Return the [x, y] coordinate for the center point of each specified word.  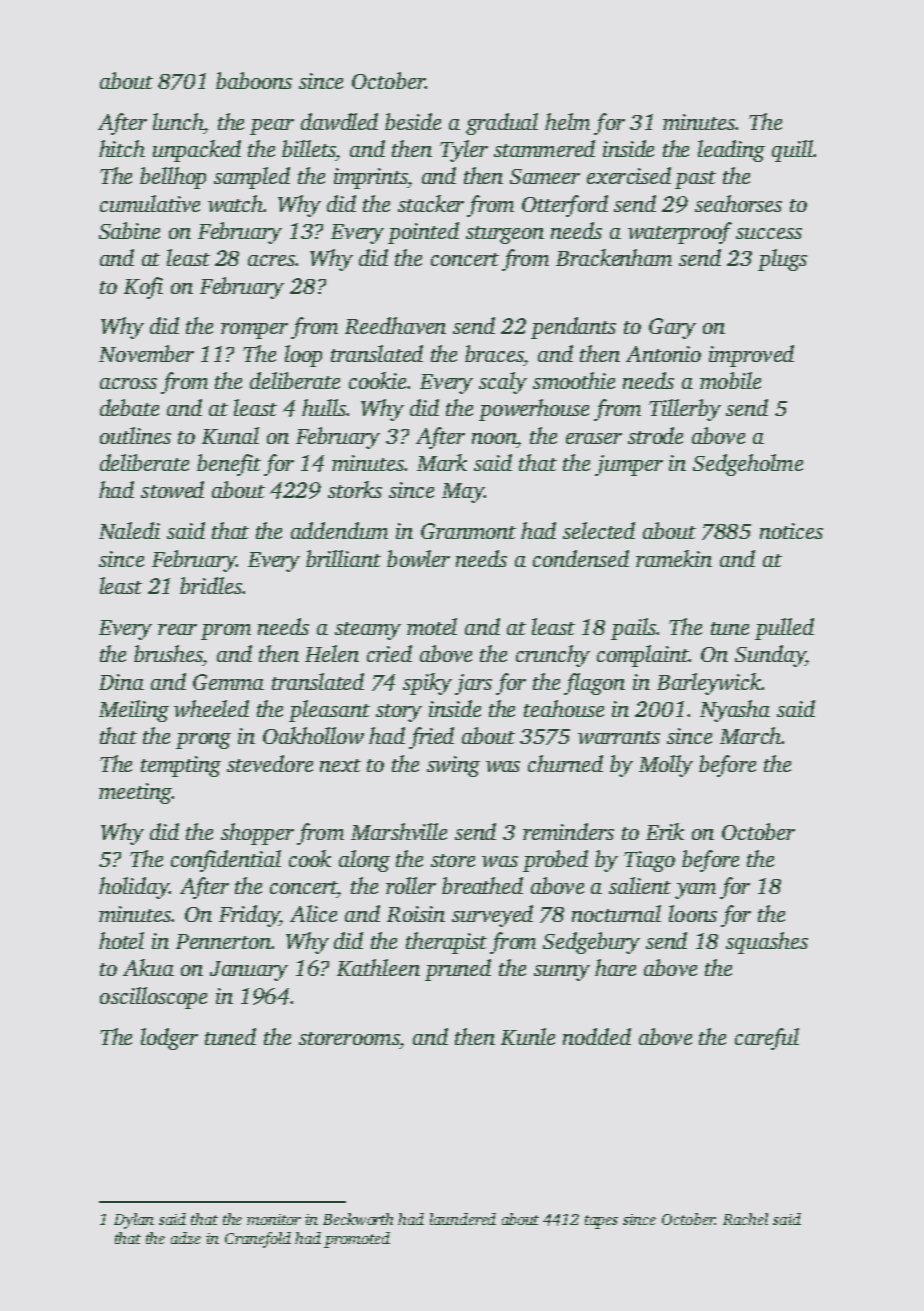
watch [236, 203]
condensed [581, 558]
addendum [339, 530]
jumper [629, 465]
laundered [463, 1219]
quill [792, 151]
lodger [169, 1039]
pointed [423, 233]
